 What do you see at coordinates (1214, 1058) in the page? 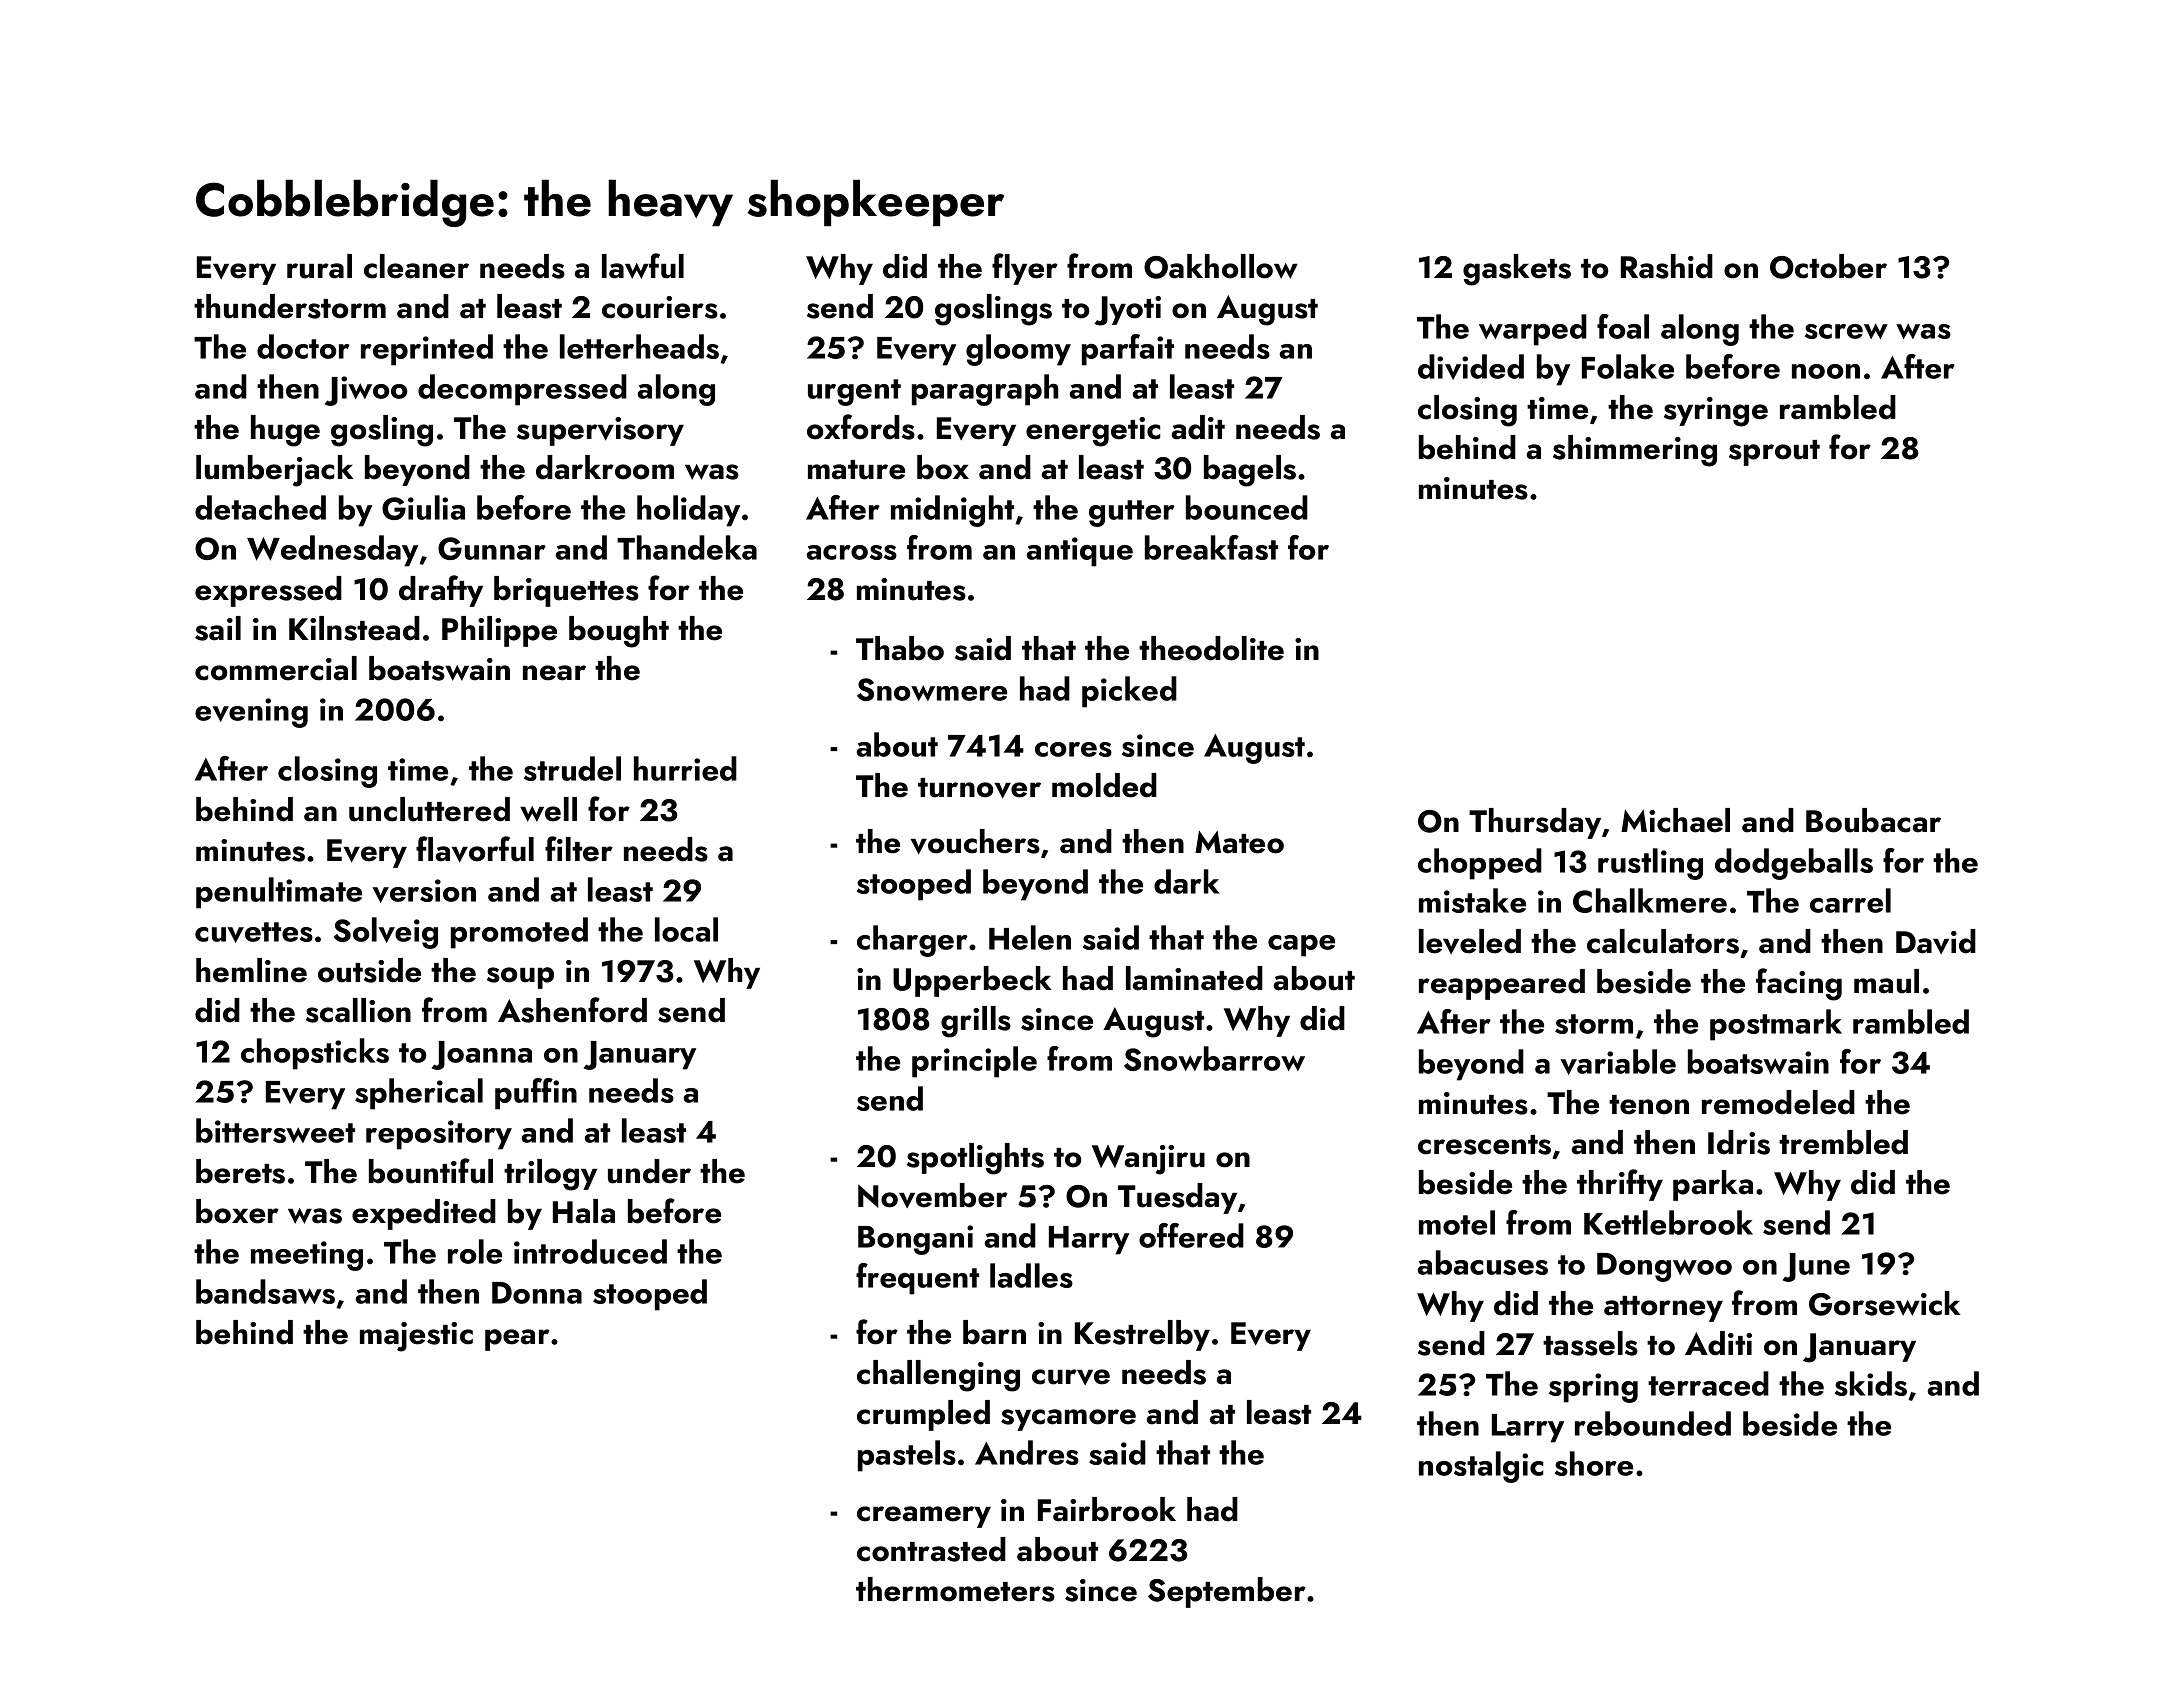
I see `Snowbarrow` at bounding box center [1214, 1058].
